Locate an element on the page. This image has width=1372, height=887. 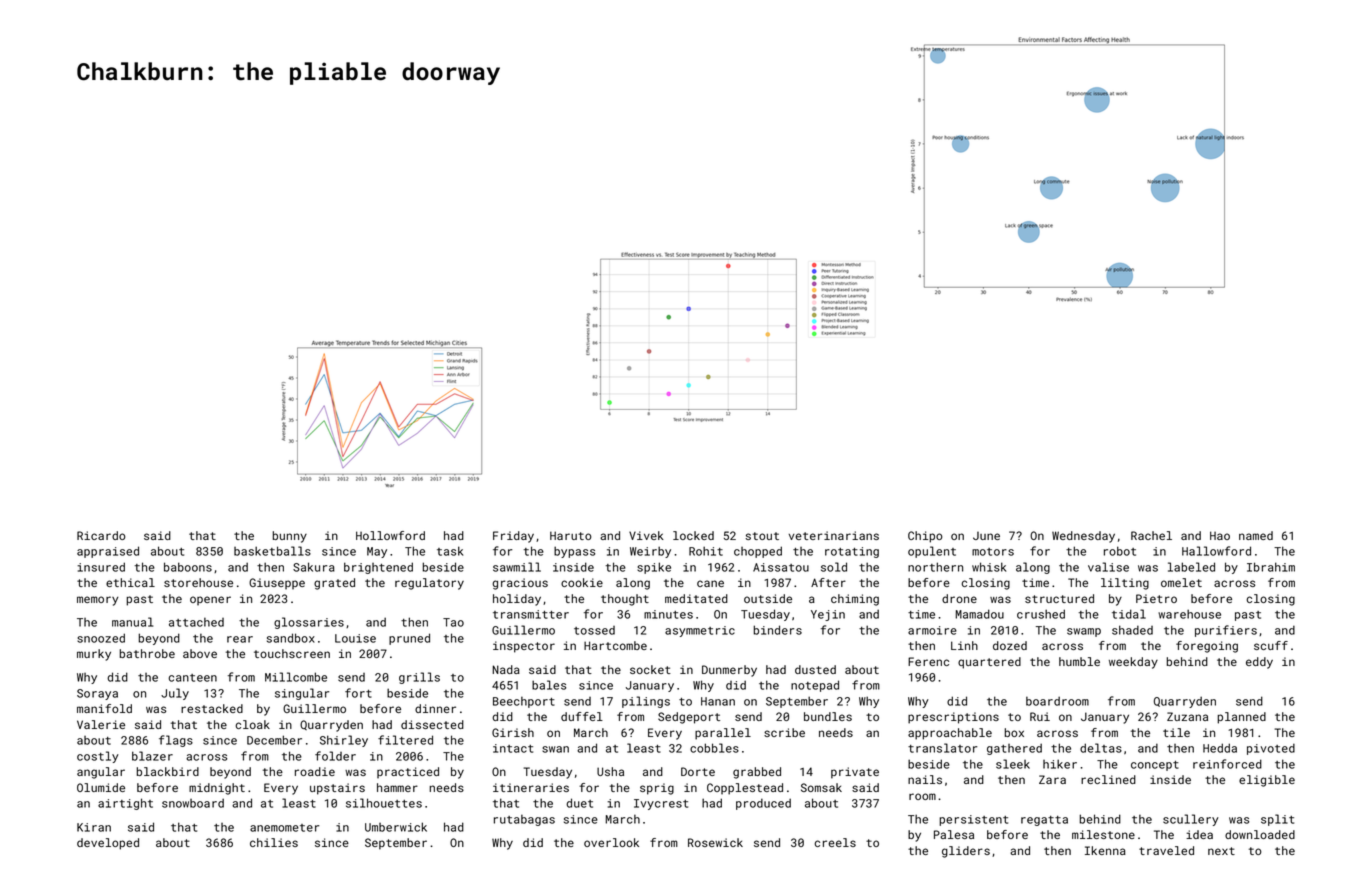
swan is located at coordinates (555, 749).
